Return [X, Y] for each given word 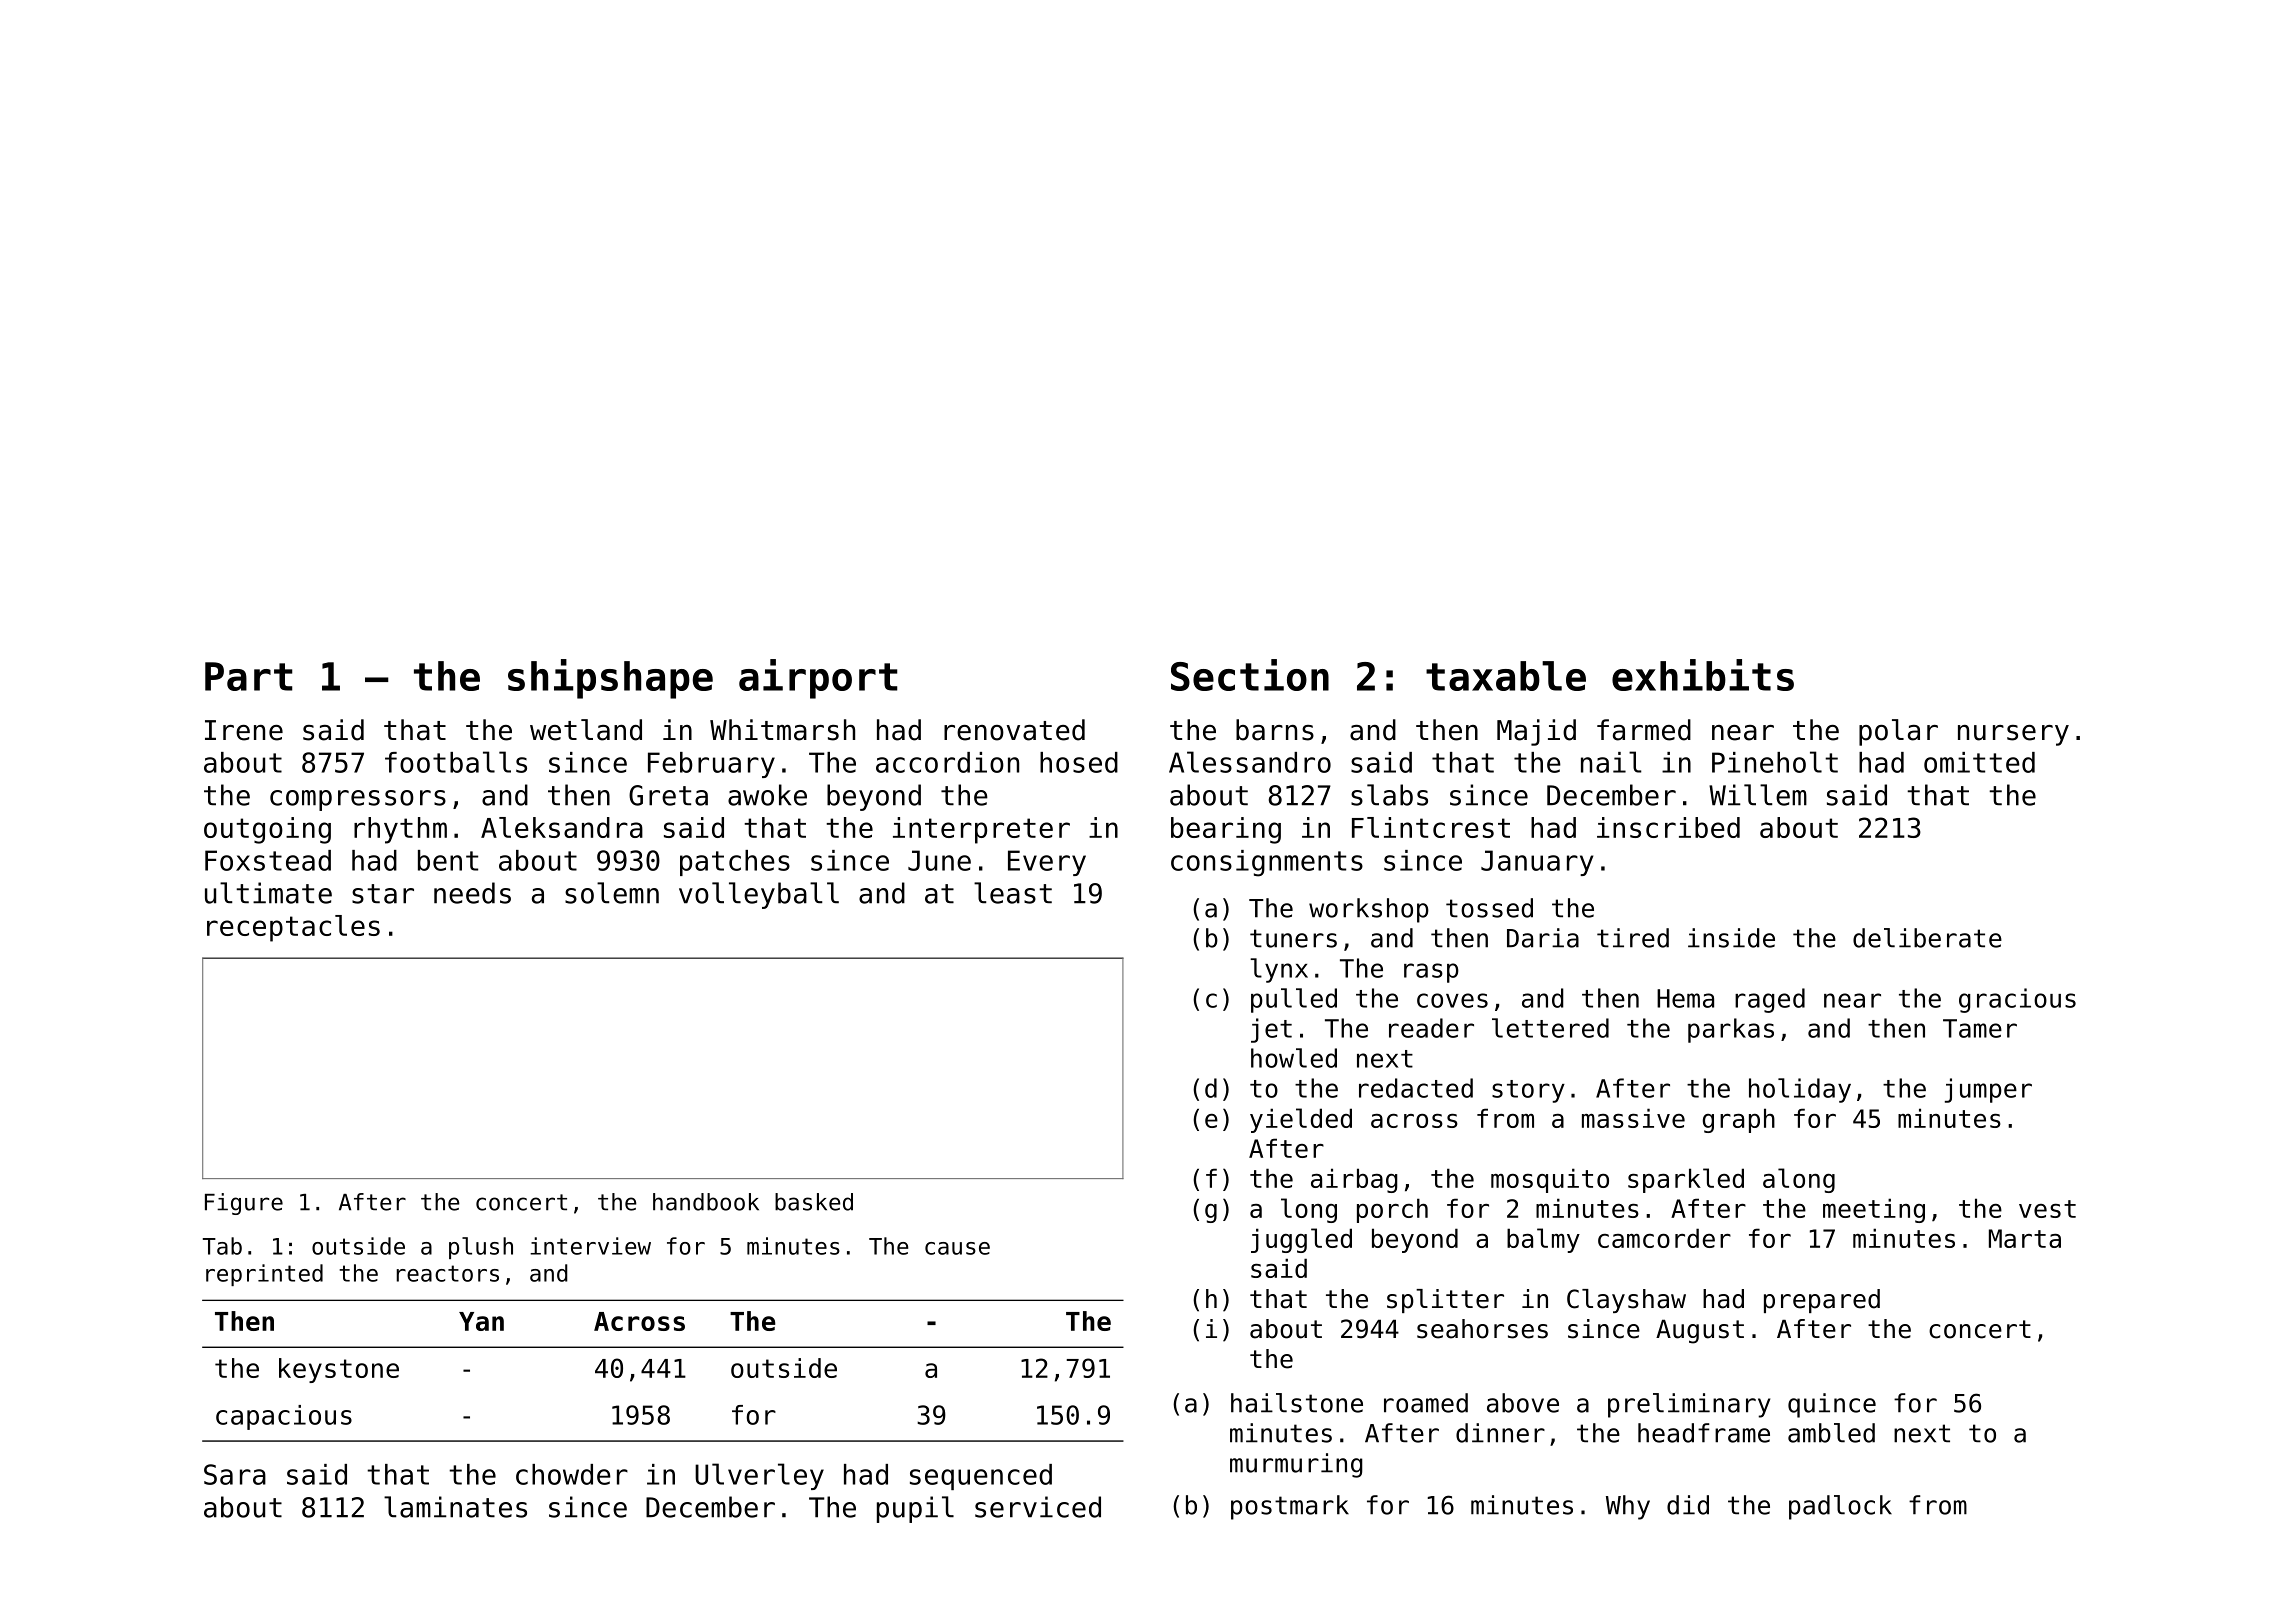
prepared [1822, 1301]
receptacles [293, 928]
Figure [244, 1204]
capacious [284, 1417]
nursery [2013, 735]
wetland [586, 730]
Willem [1758, 795]
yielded [1301, 1120]
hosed [1079, 762]
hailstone [1297, 1403]
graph [1739, 1120]
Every [1047, 863]
